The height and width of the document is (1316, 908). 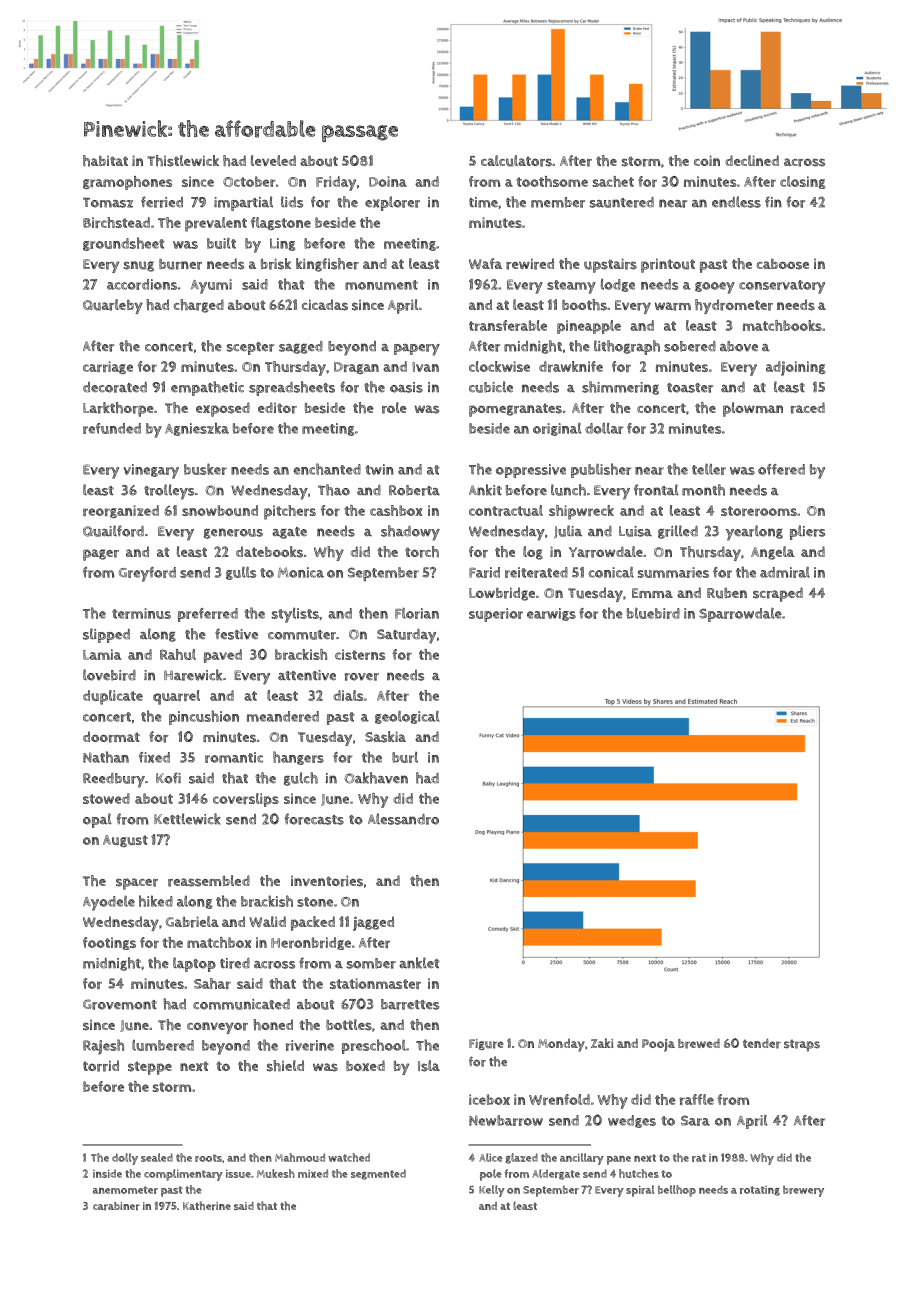 I want to click on closing, so click(x=803, y=182).
